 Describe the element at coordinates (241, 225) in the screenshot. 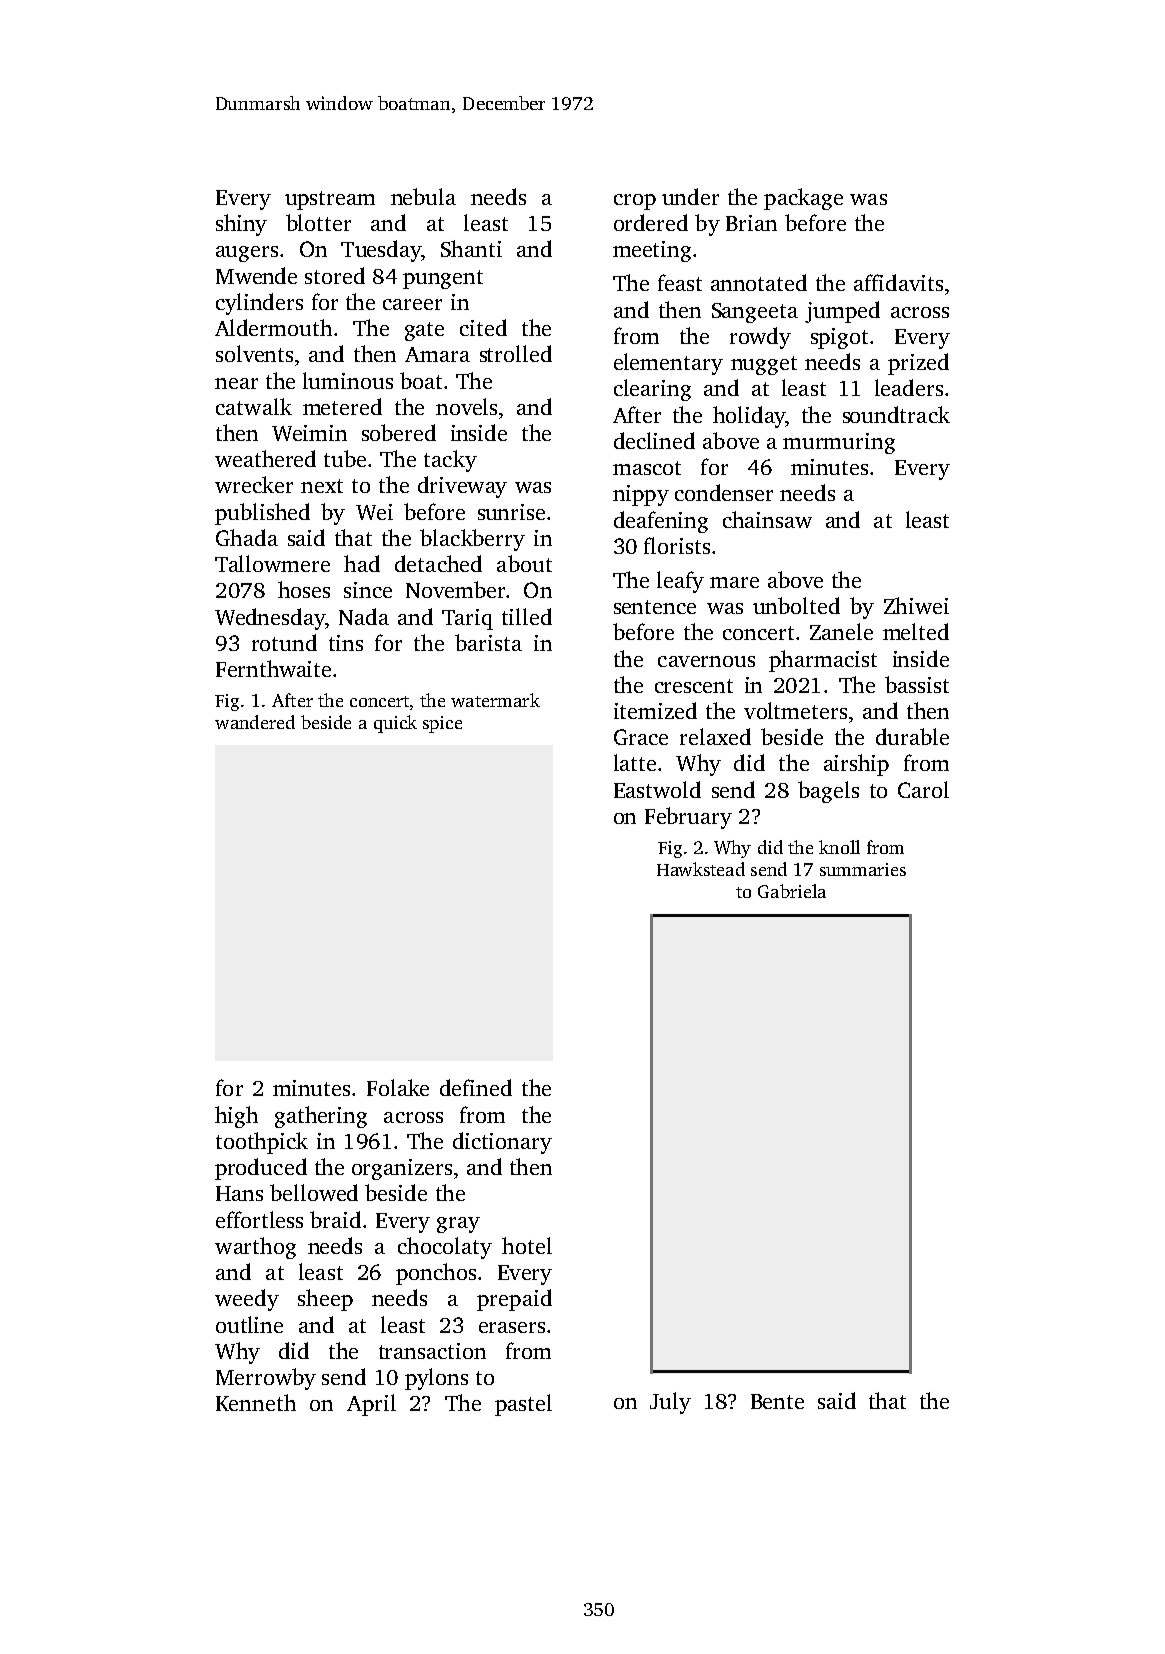

I see `shiny` at that location.
